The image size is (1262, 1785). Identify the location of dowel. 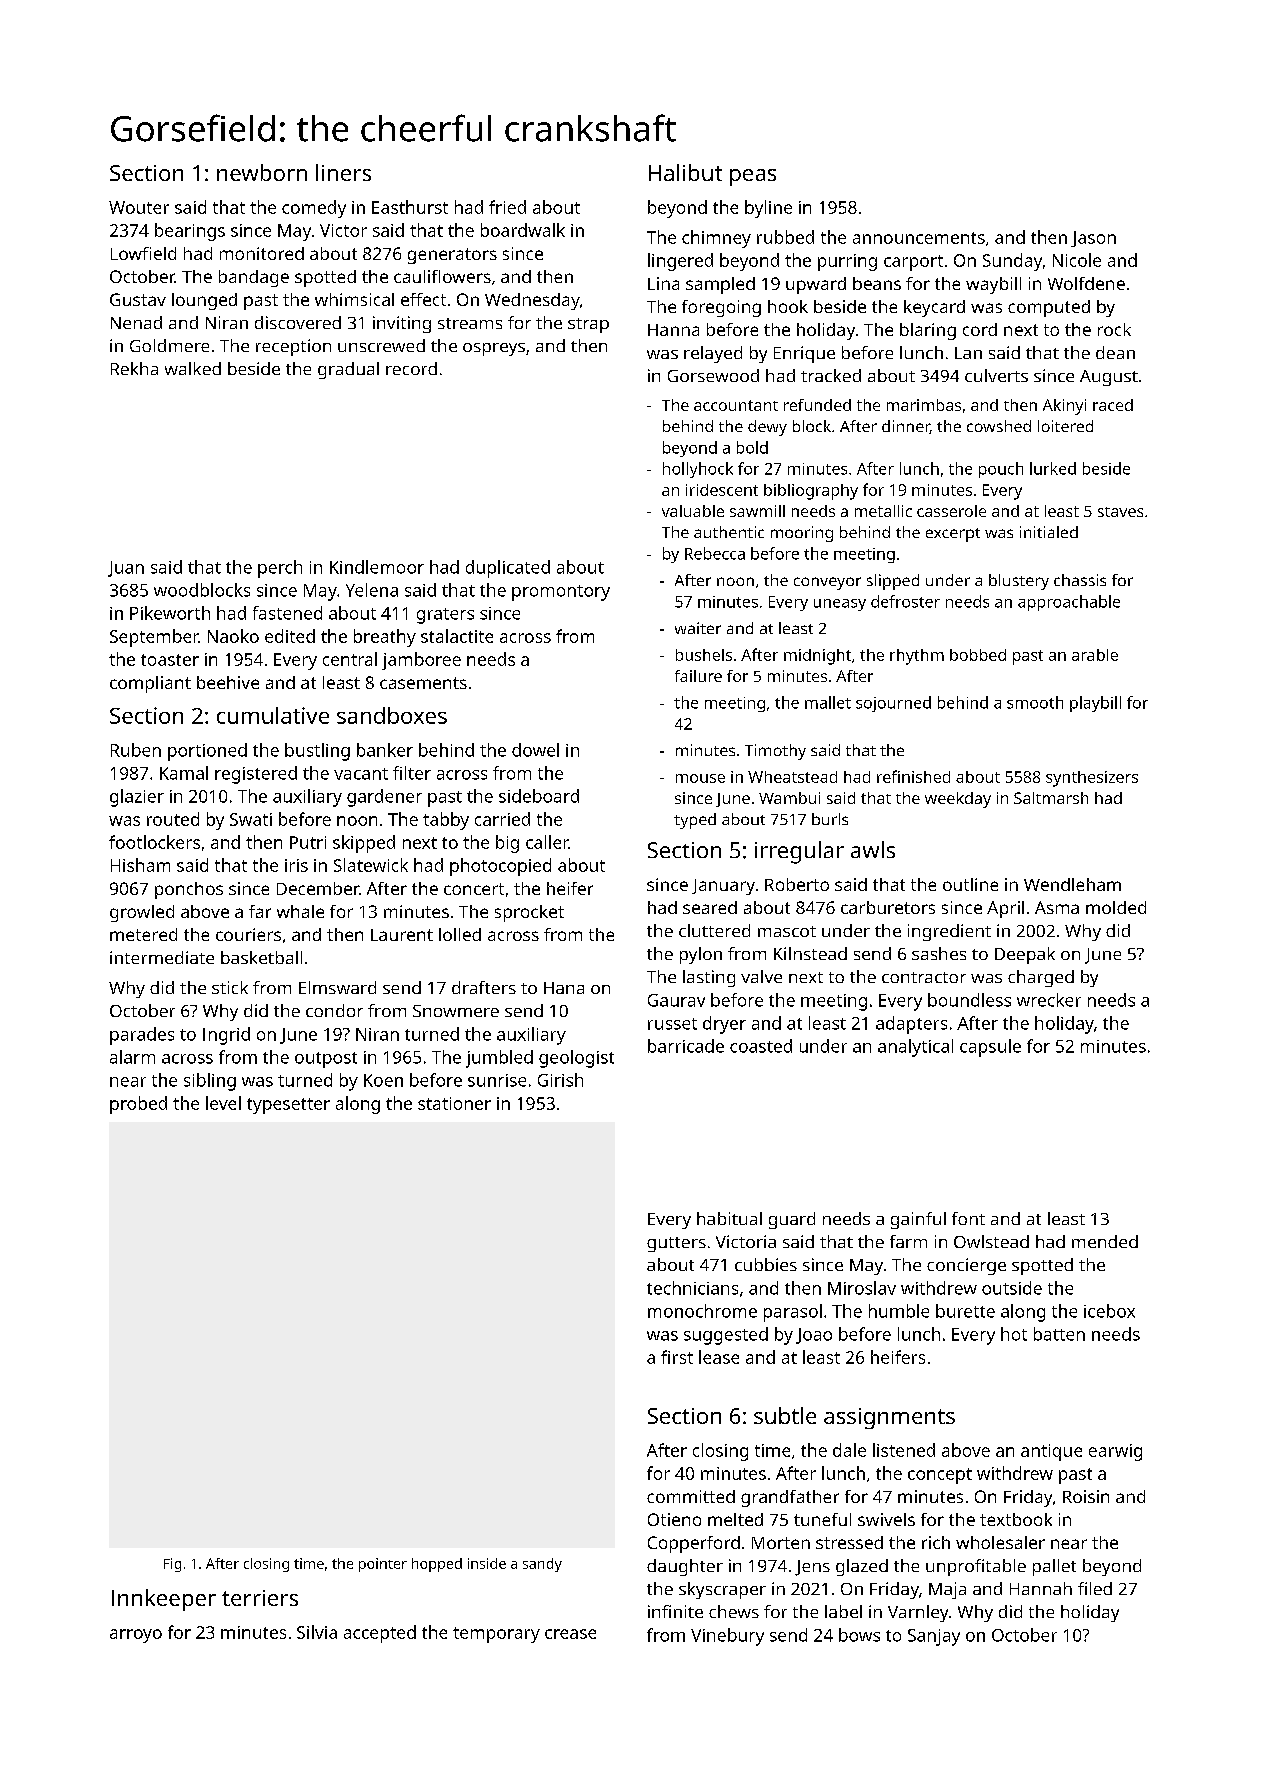
(535, 750).
